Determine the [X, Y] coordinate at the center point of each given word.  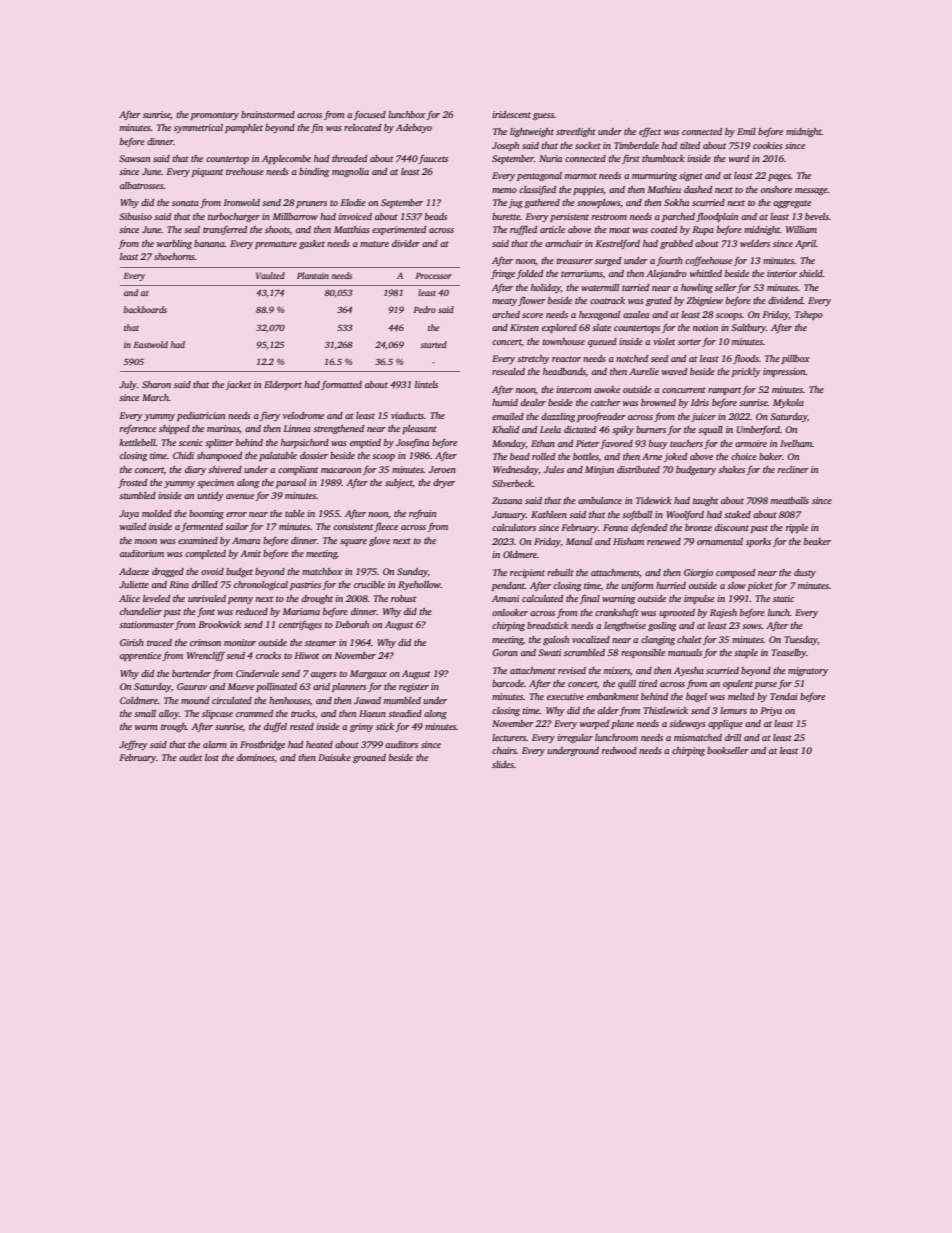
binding [314, 172]
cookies [768, 145]
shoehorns [174, 256]
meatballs [790, 500]
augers [324, 675]
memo [504, 190]
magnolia [350, 172]
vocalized [591, 639]
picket [760, 586]
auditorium [142, 553]
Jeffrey [133, 745]
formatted [341, 385]
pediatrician [201, 416]
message [811, 191]
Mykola [788, 403]
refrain [422, 514]
